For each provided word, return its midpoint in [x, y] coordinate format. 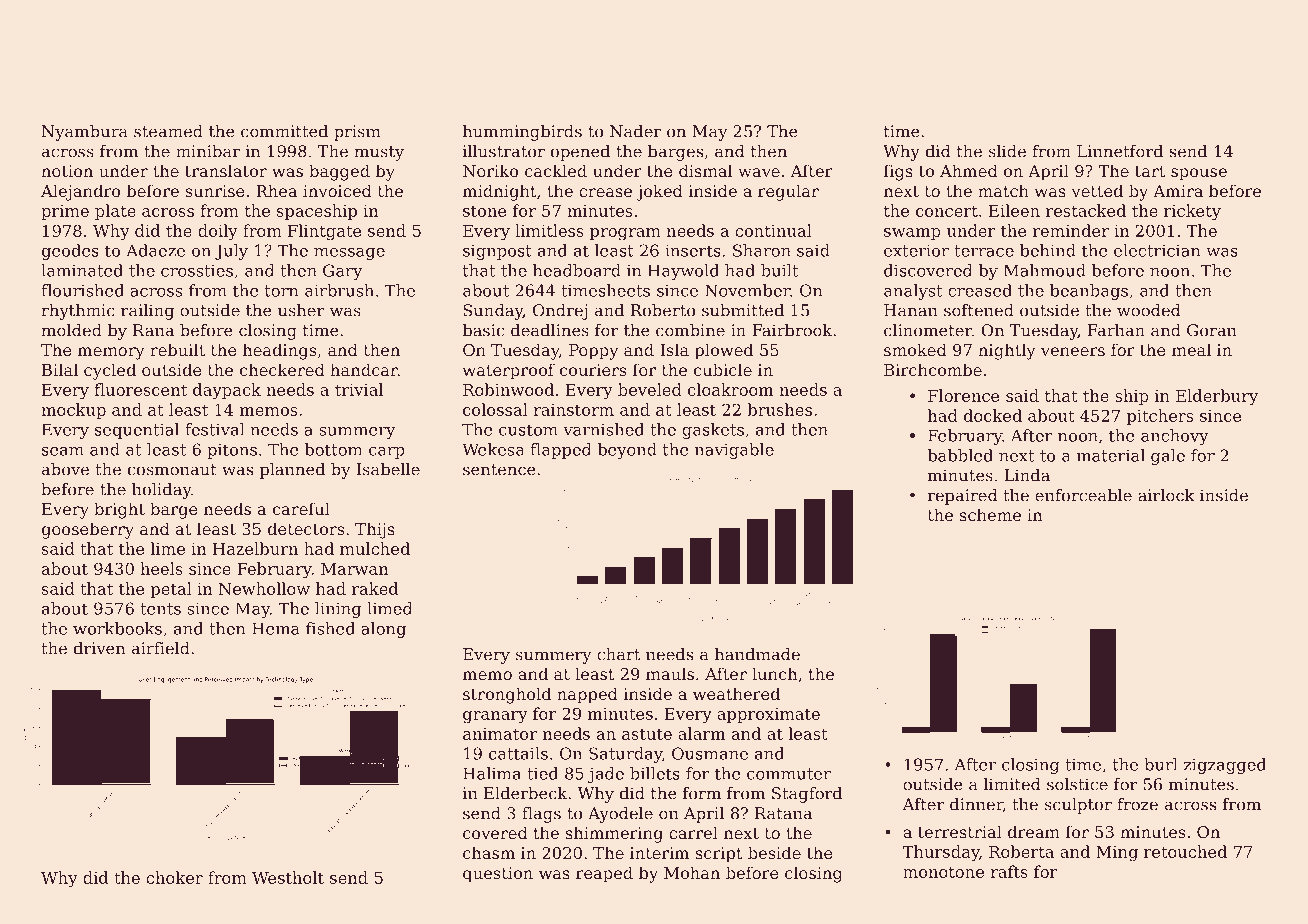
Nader [635, 131]
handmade [757, 654]
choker [174, 877]
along [383, 630]
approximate [768, 715]
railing [147, 312]
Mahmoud [1045, 270]
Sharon [762, 250]
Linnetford [1120, 151]
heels [161, 568]
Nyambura [85, 133]
